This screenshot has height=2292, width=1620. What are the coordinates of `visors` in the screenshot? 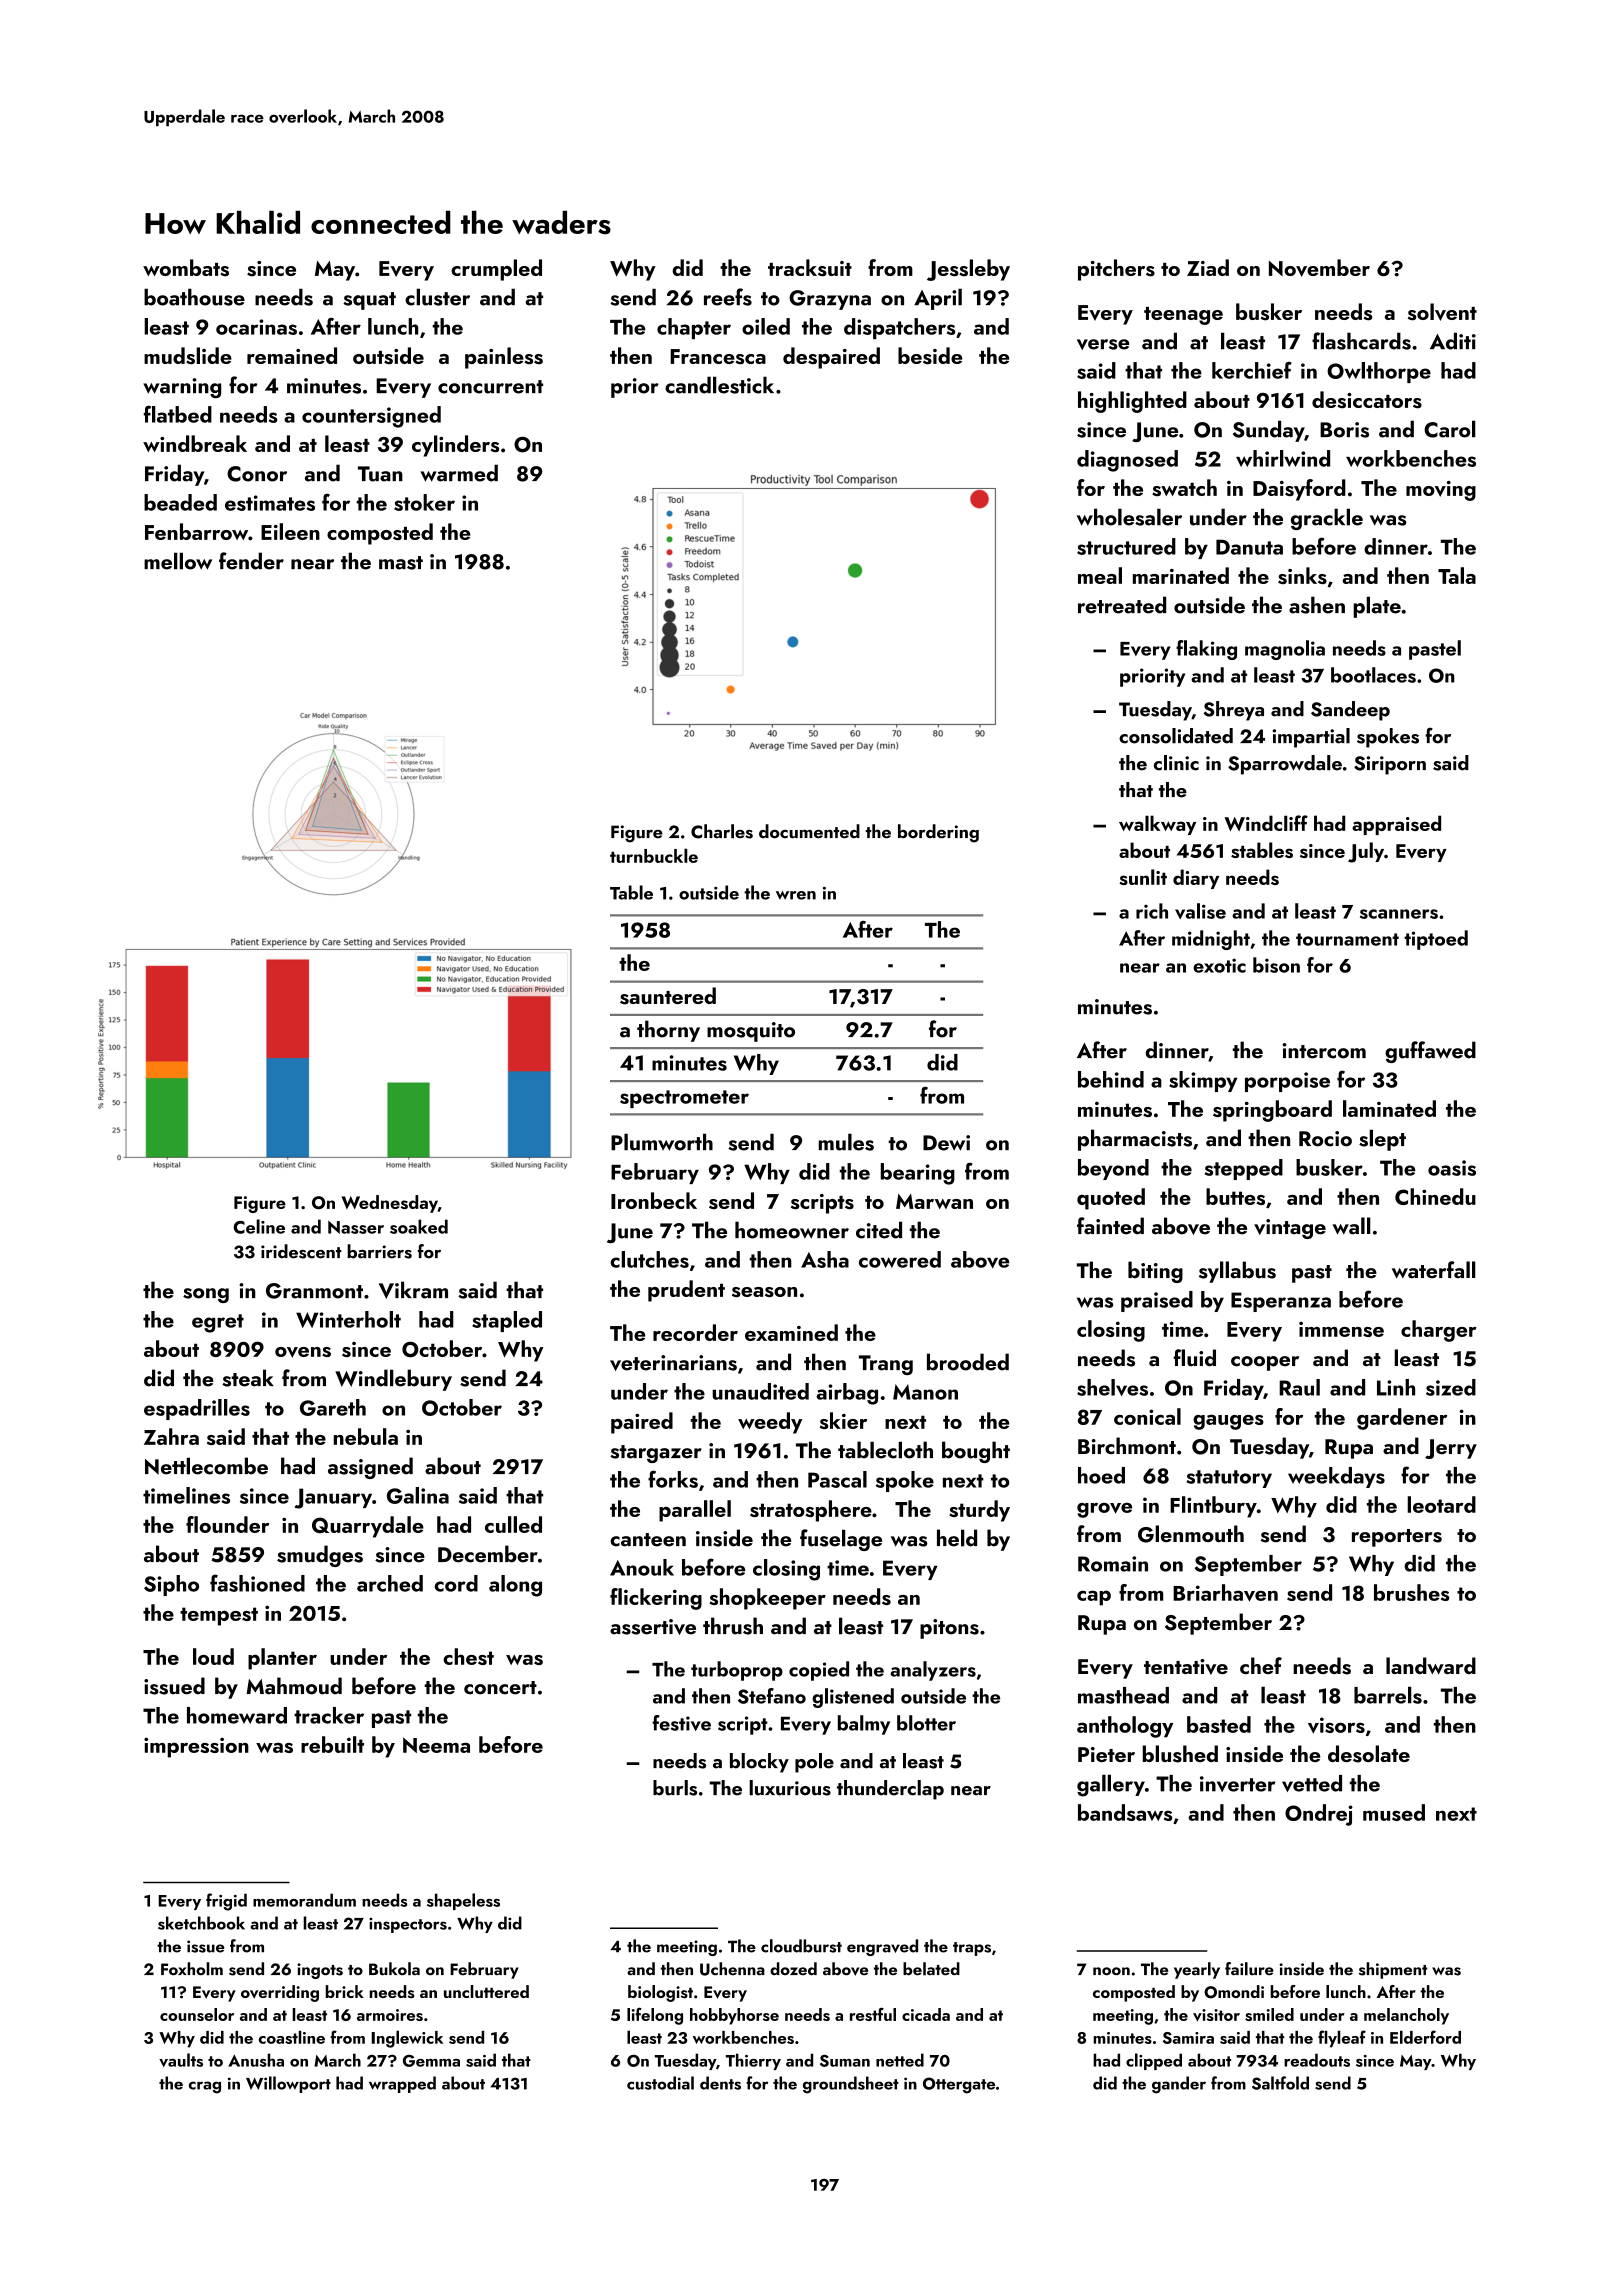 It's located at (1336, 1725).
